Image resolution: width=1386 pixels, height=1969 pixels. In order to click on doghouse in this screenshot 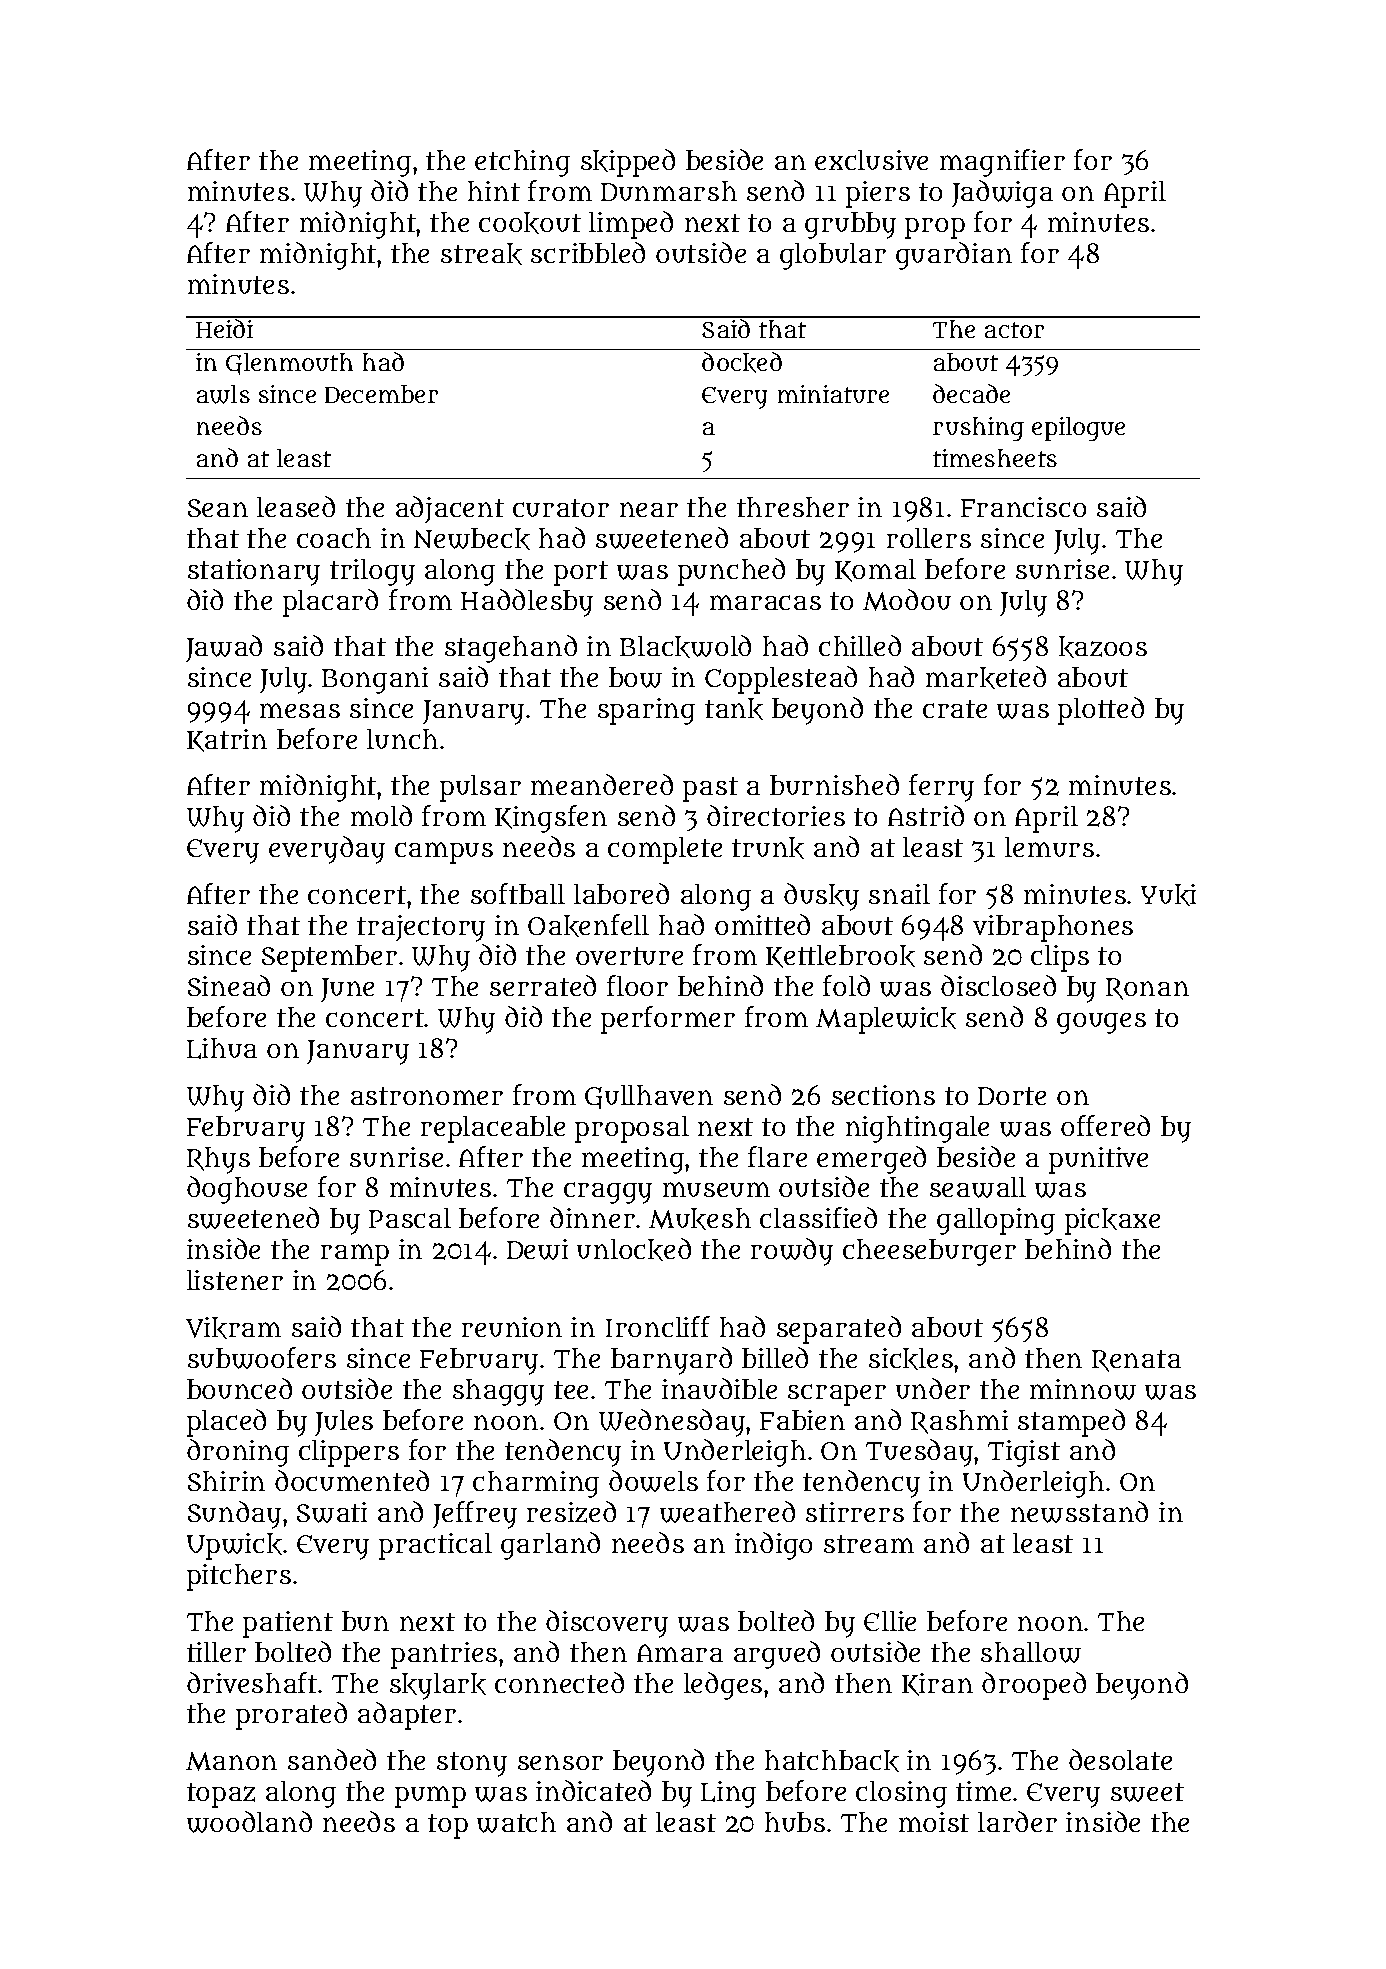, I will do `click(247, 1190)`.
